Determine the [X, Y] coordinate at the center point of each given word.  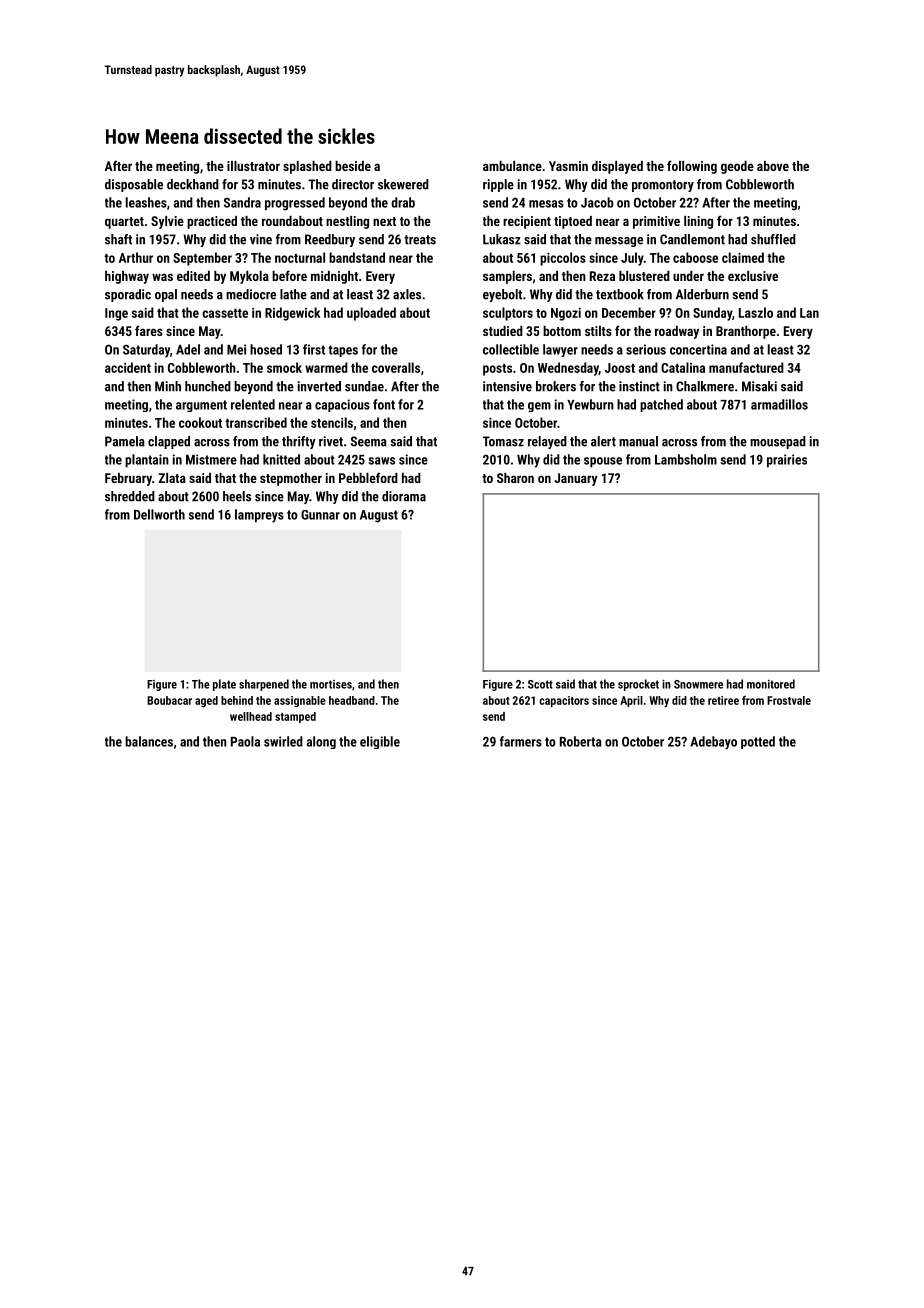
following [692, 167]
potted [758, 742]
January [575, 479]
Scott [540, 684]
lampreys [259, 516]
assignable [300, 701]
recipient [527, 222]
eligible [380, 742]
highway [127, 277]
